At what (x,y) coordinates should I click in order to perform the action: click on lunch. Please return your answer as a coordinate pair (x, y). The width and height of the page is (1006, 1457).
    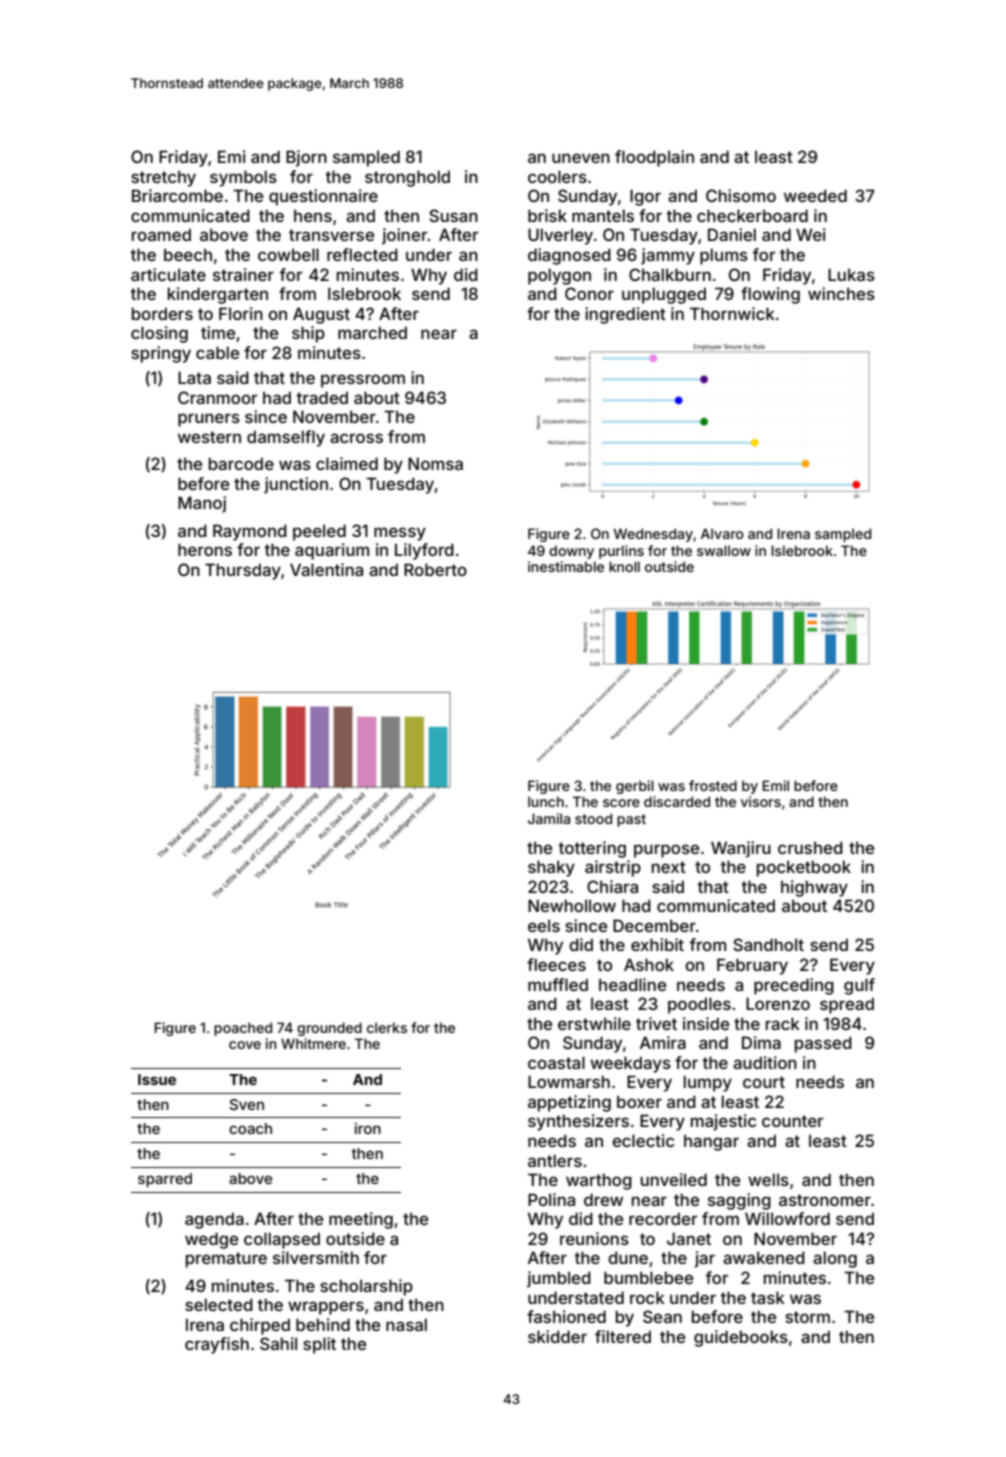
    Looking at the image, I should click on (546, 801).
